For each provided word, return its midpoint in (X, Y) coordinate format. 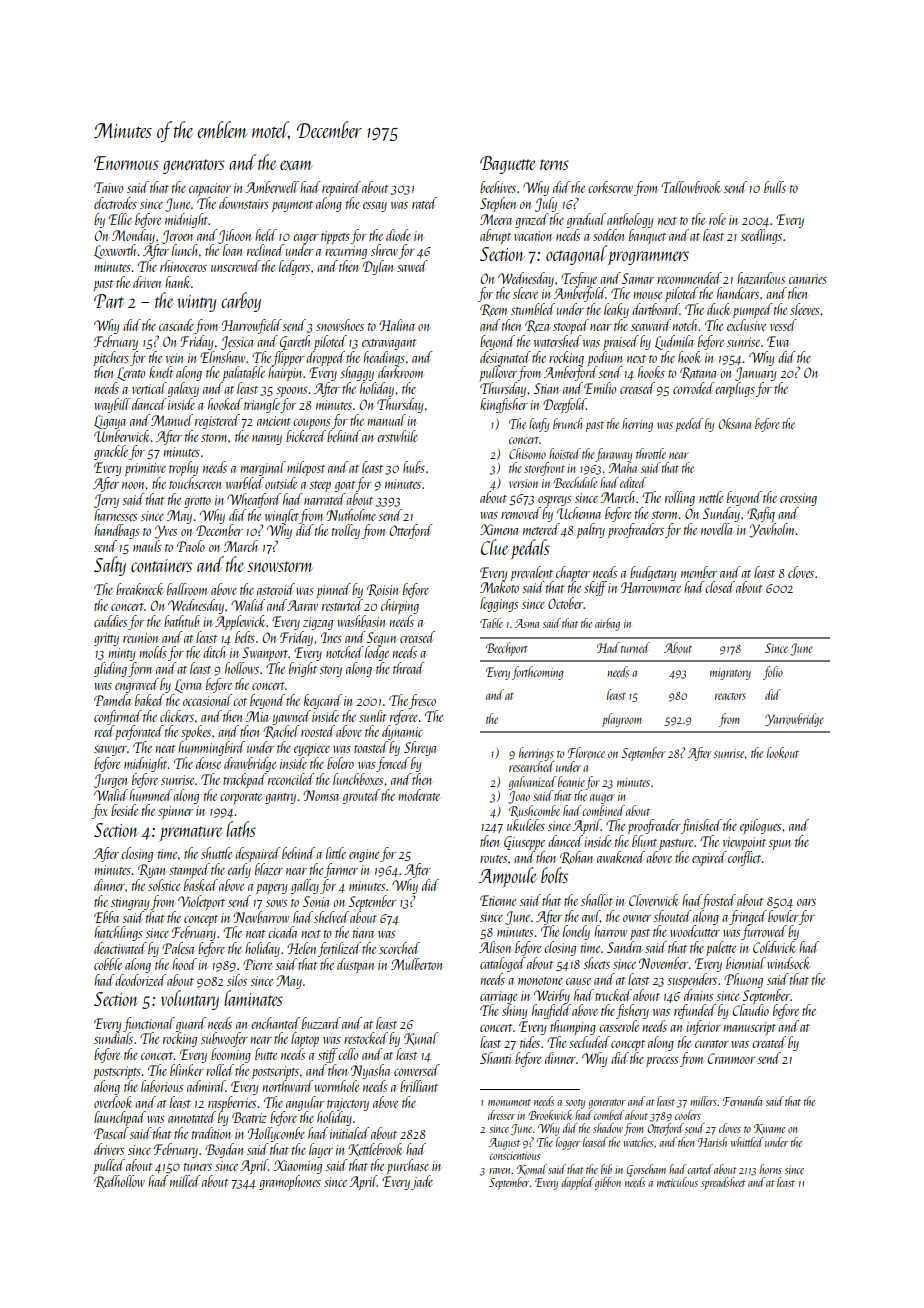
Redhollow (119, 1181)
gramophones (290, 1182)
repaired (341, 188)
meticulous (677, 1182)
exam (296, 165)
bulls (775, 187)
